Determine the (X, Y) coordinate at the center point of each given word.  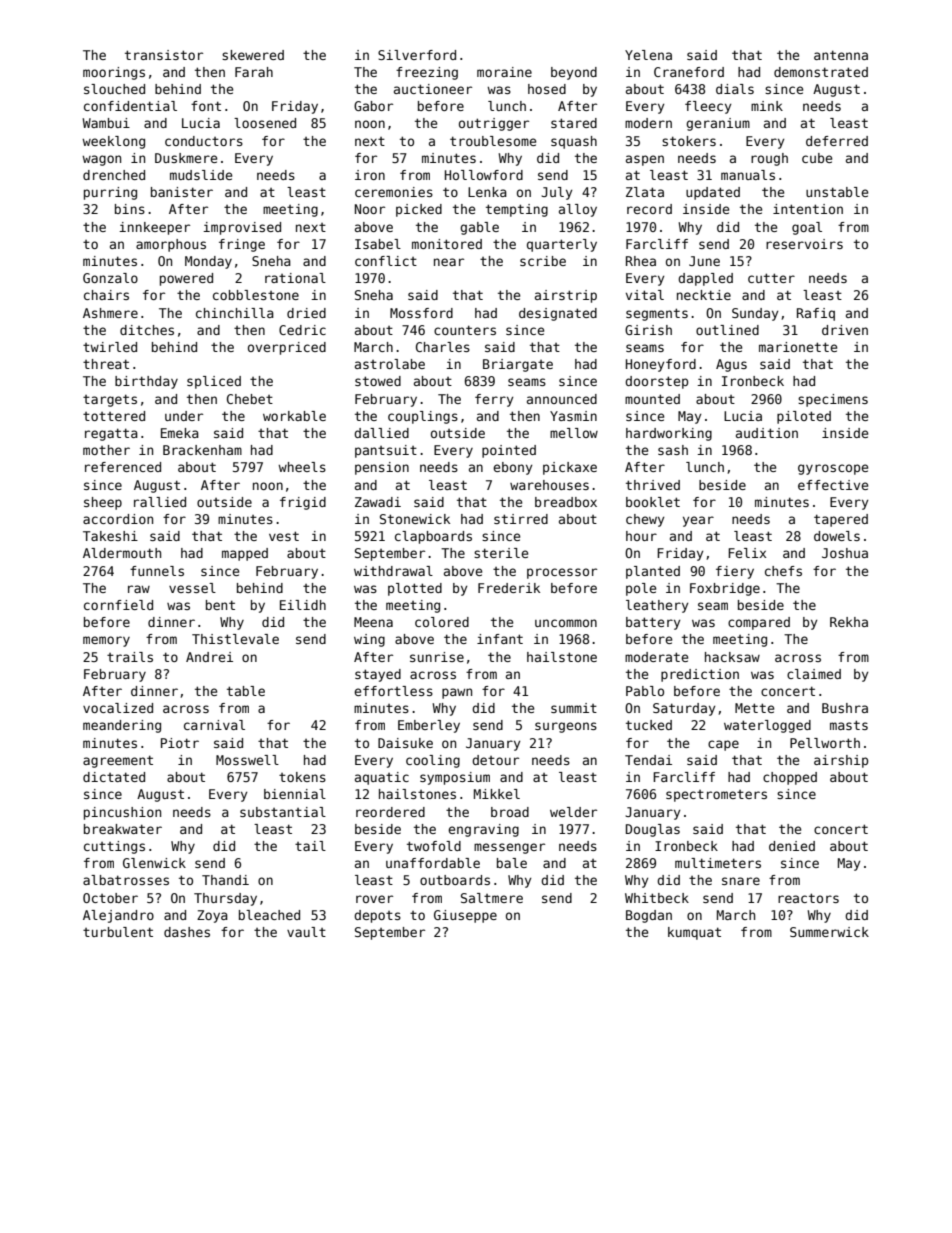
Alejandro (118, 916)
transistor (164, 55)
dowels (837, 536)
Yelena (648, 55)
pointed (509, 451)
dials (735, 89)
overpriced (287, 348)
